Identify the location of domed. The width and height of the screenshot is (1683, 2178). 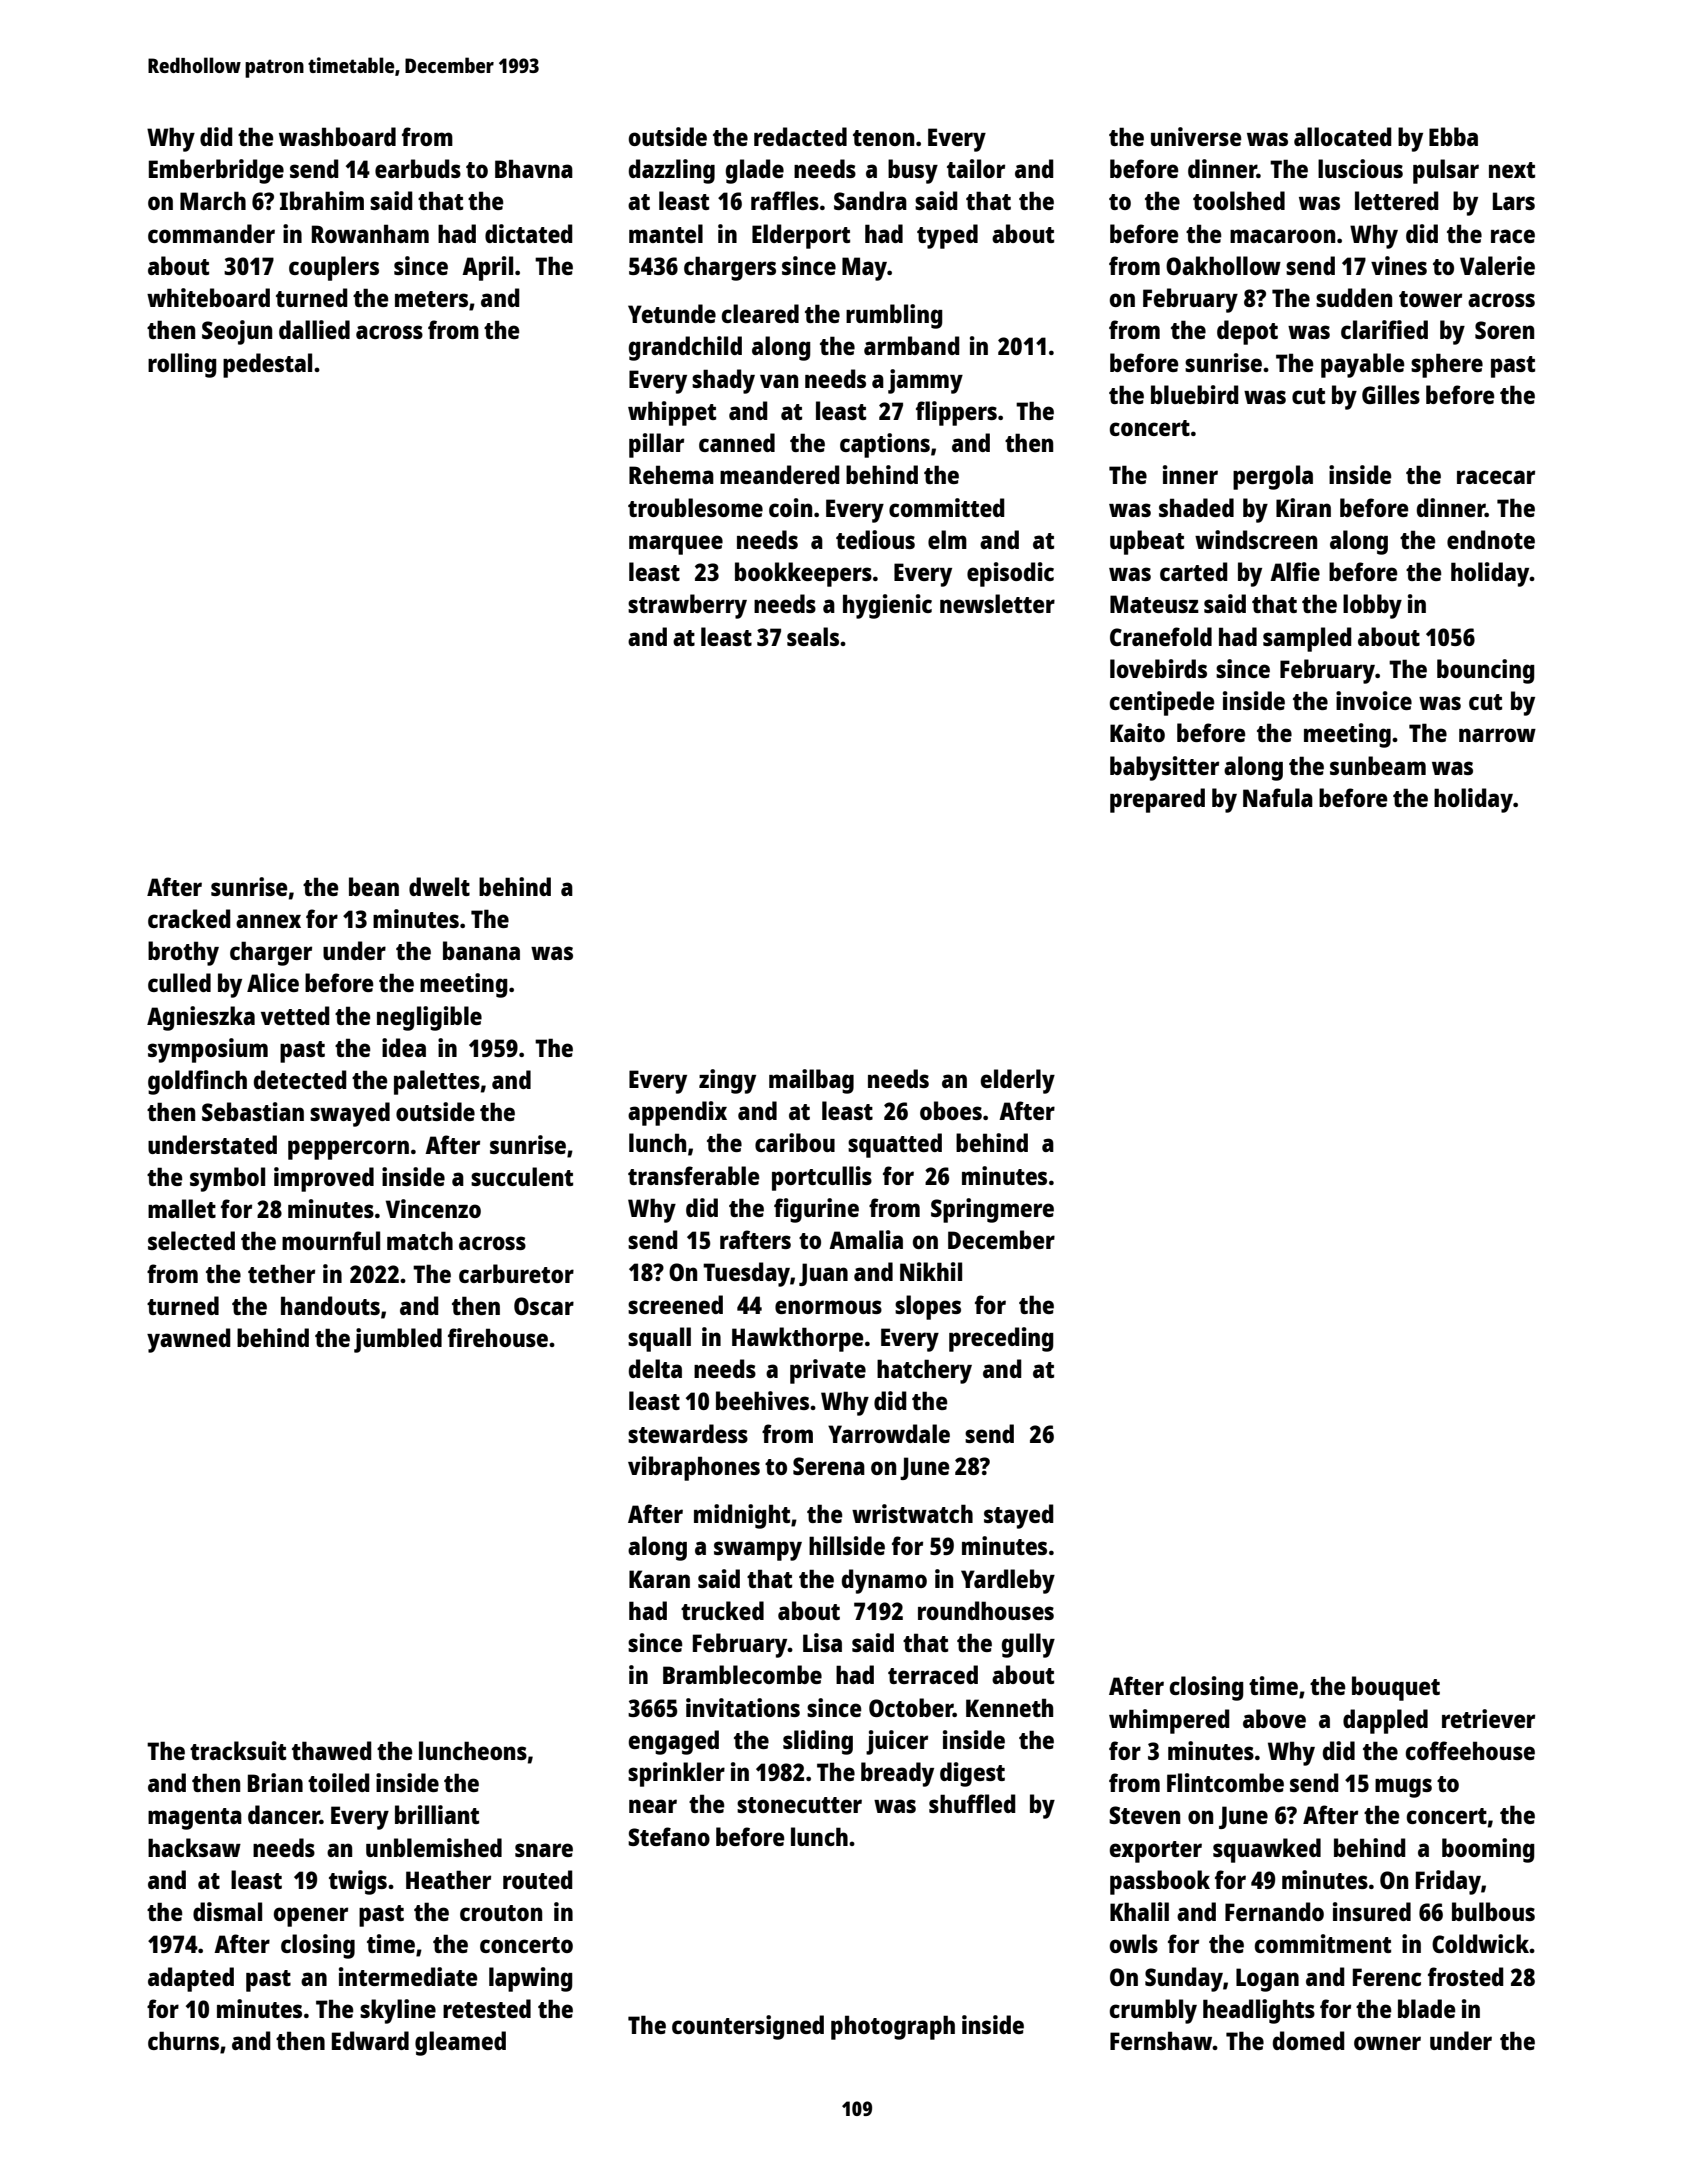
(1309, 2040).
